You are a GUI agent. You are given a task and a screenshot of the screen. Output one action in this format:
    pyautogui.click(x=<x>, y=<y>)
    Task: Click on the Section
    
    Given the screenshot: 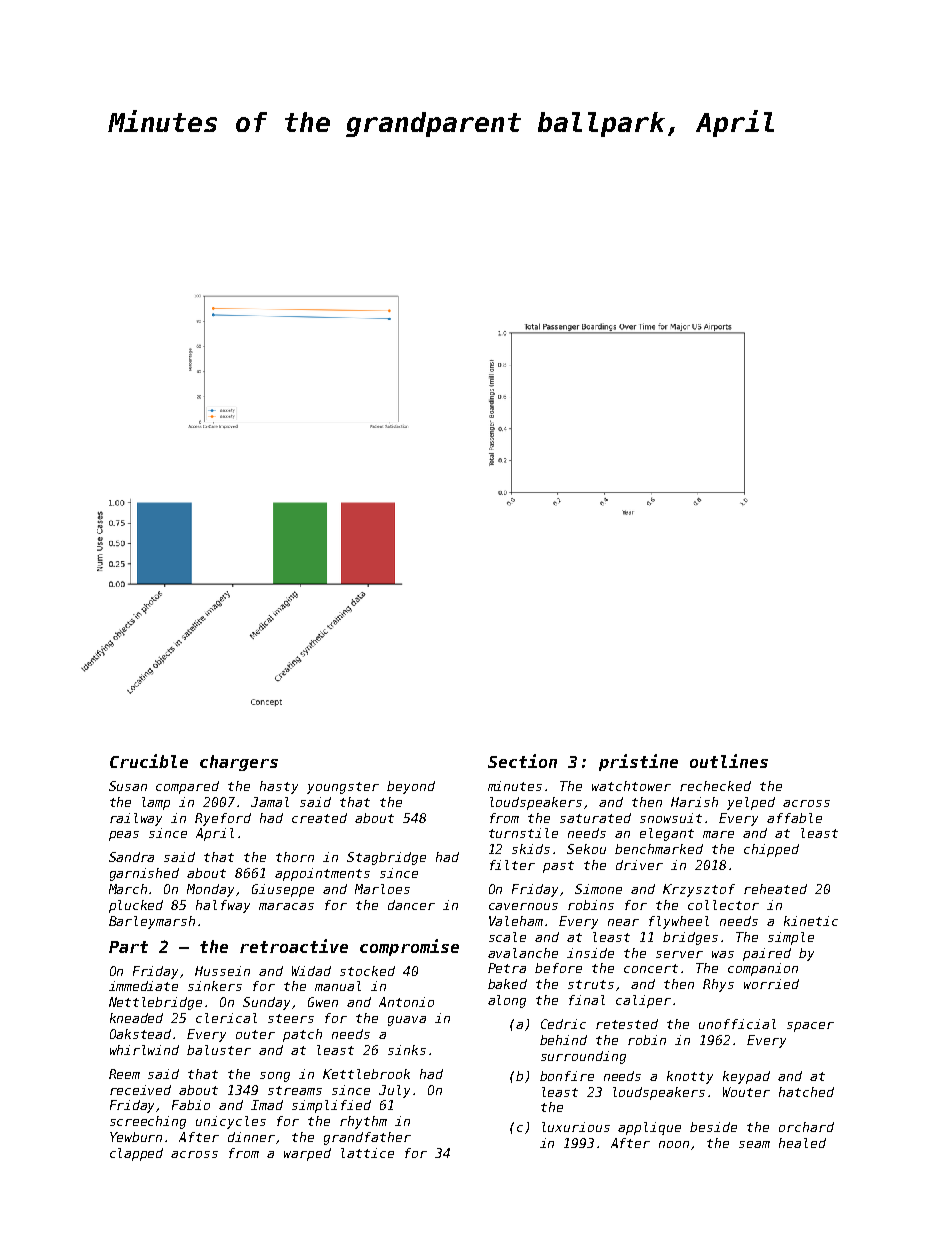 What is the action you would take?
    pyautogui.click(x=522, y=761)
